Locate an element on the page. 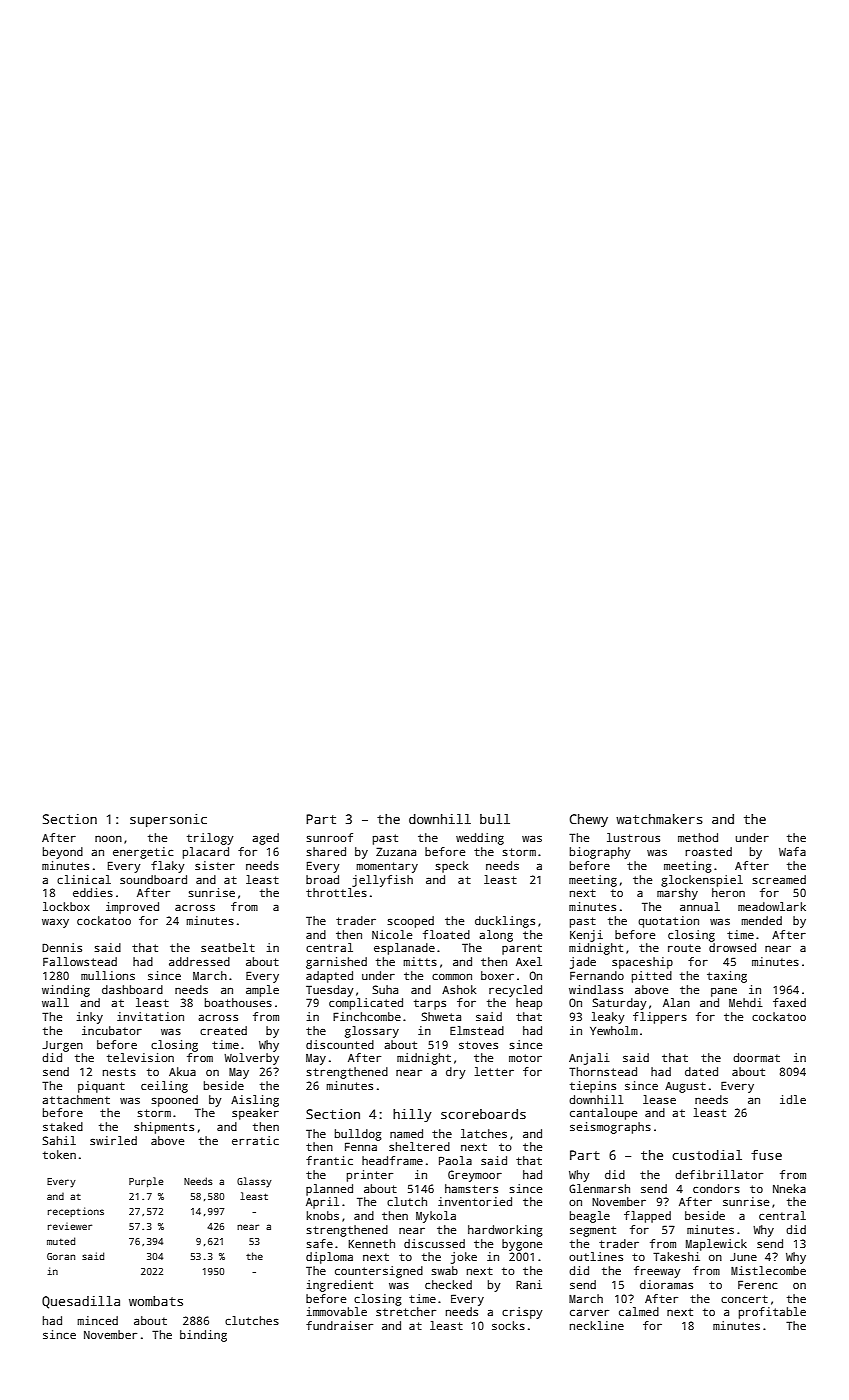  Mistlecombe is located at coordinates (768, 1270).
